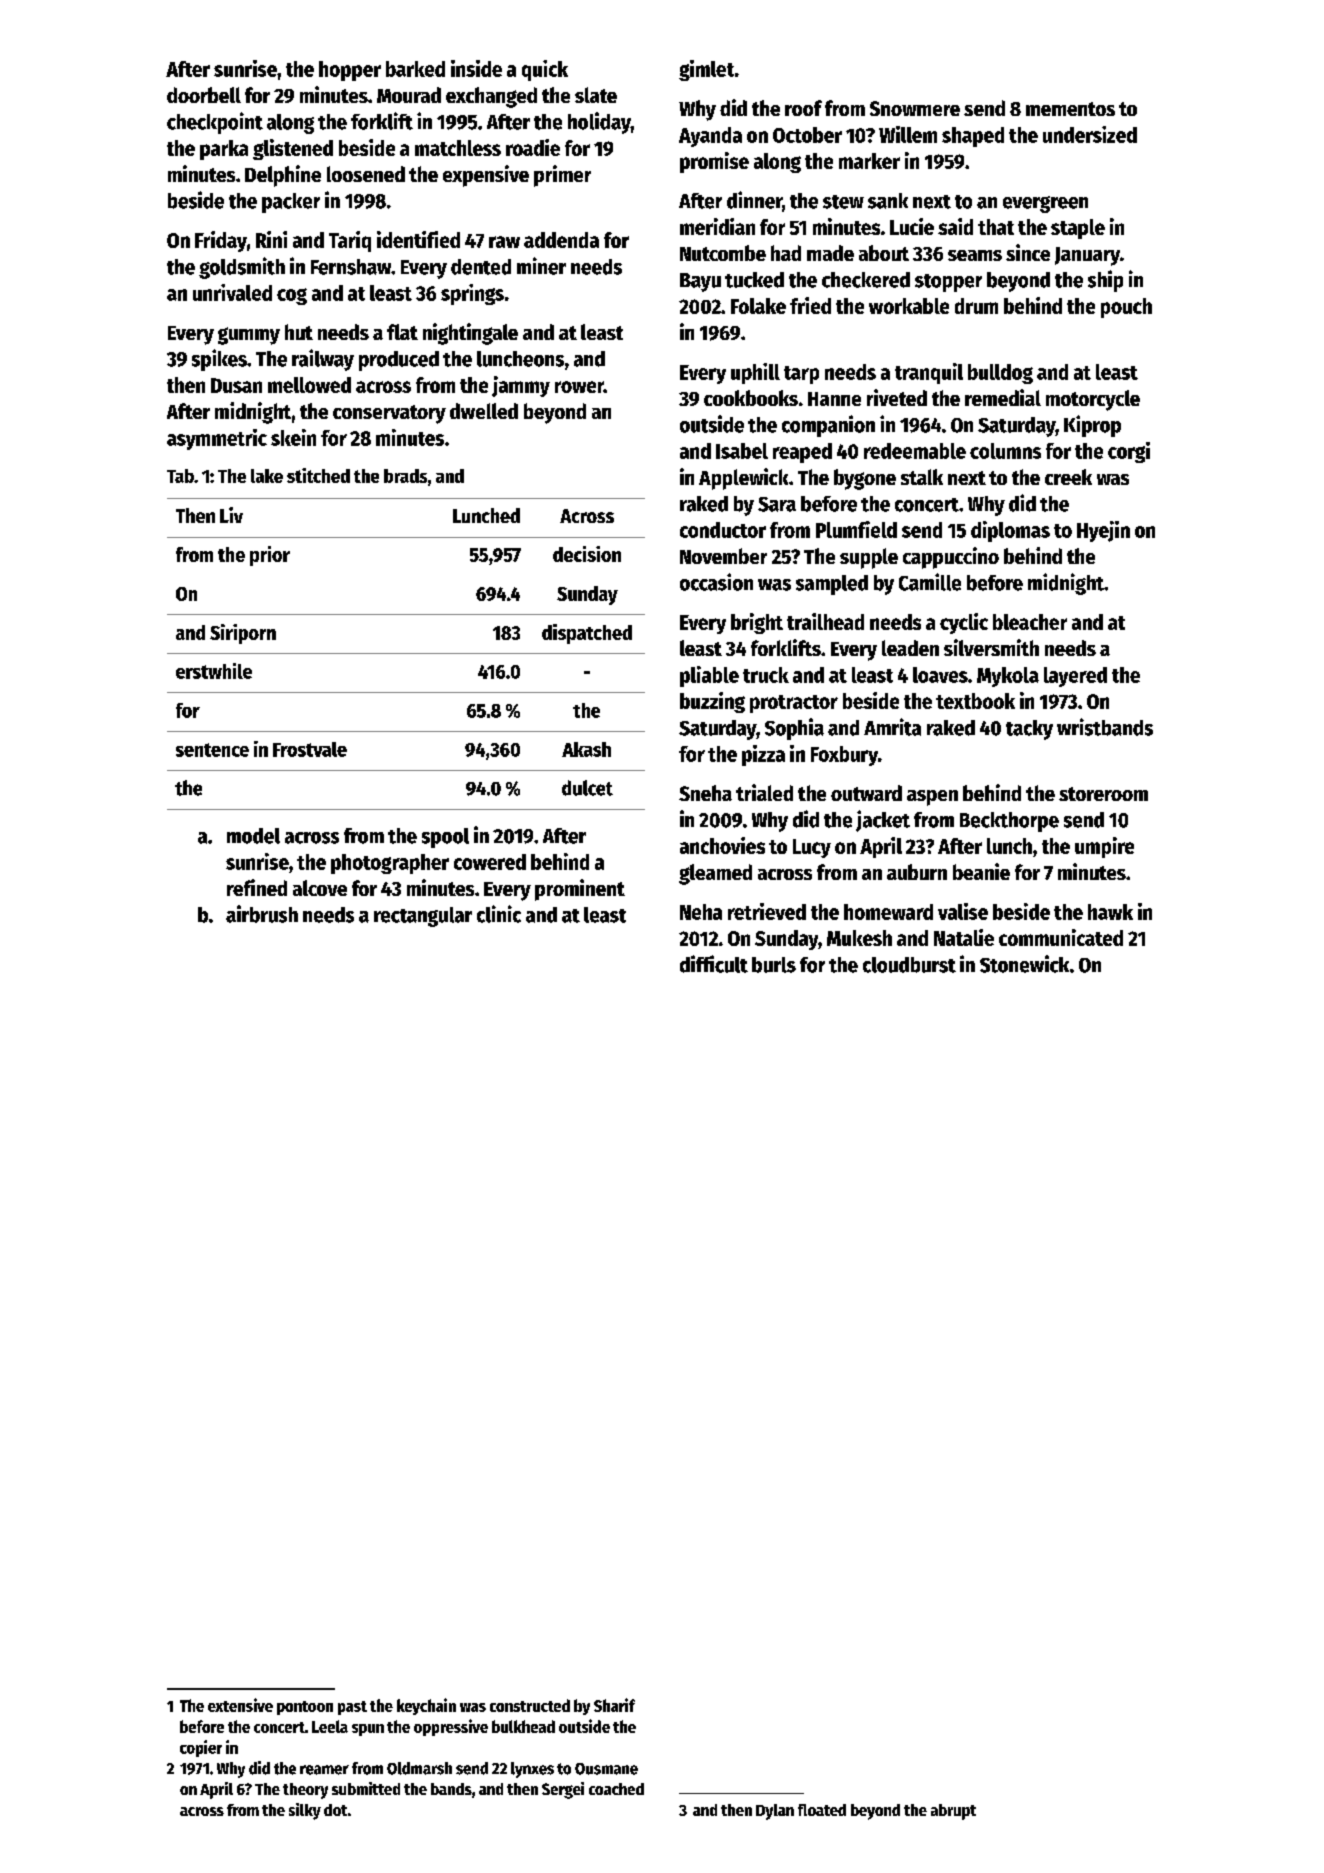 The image size is (1324, 1873). What do you see at coordinates (180, 476) in the document?
I see `Tab` at bounding box center [180, 476].
